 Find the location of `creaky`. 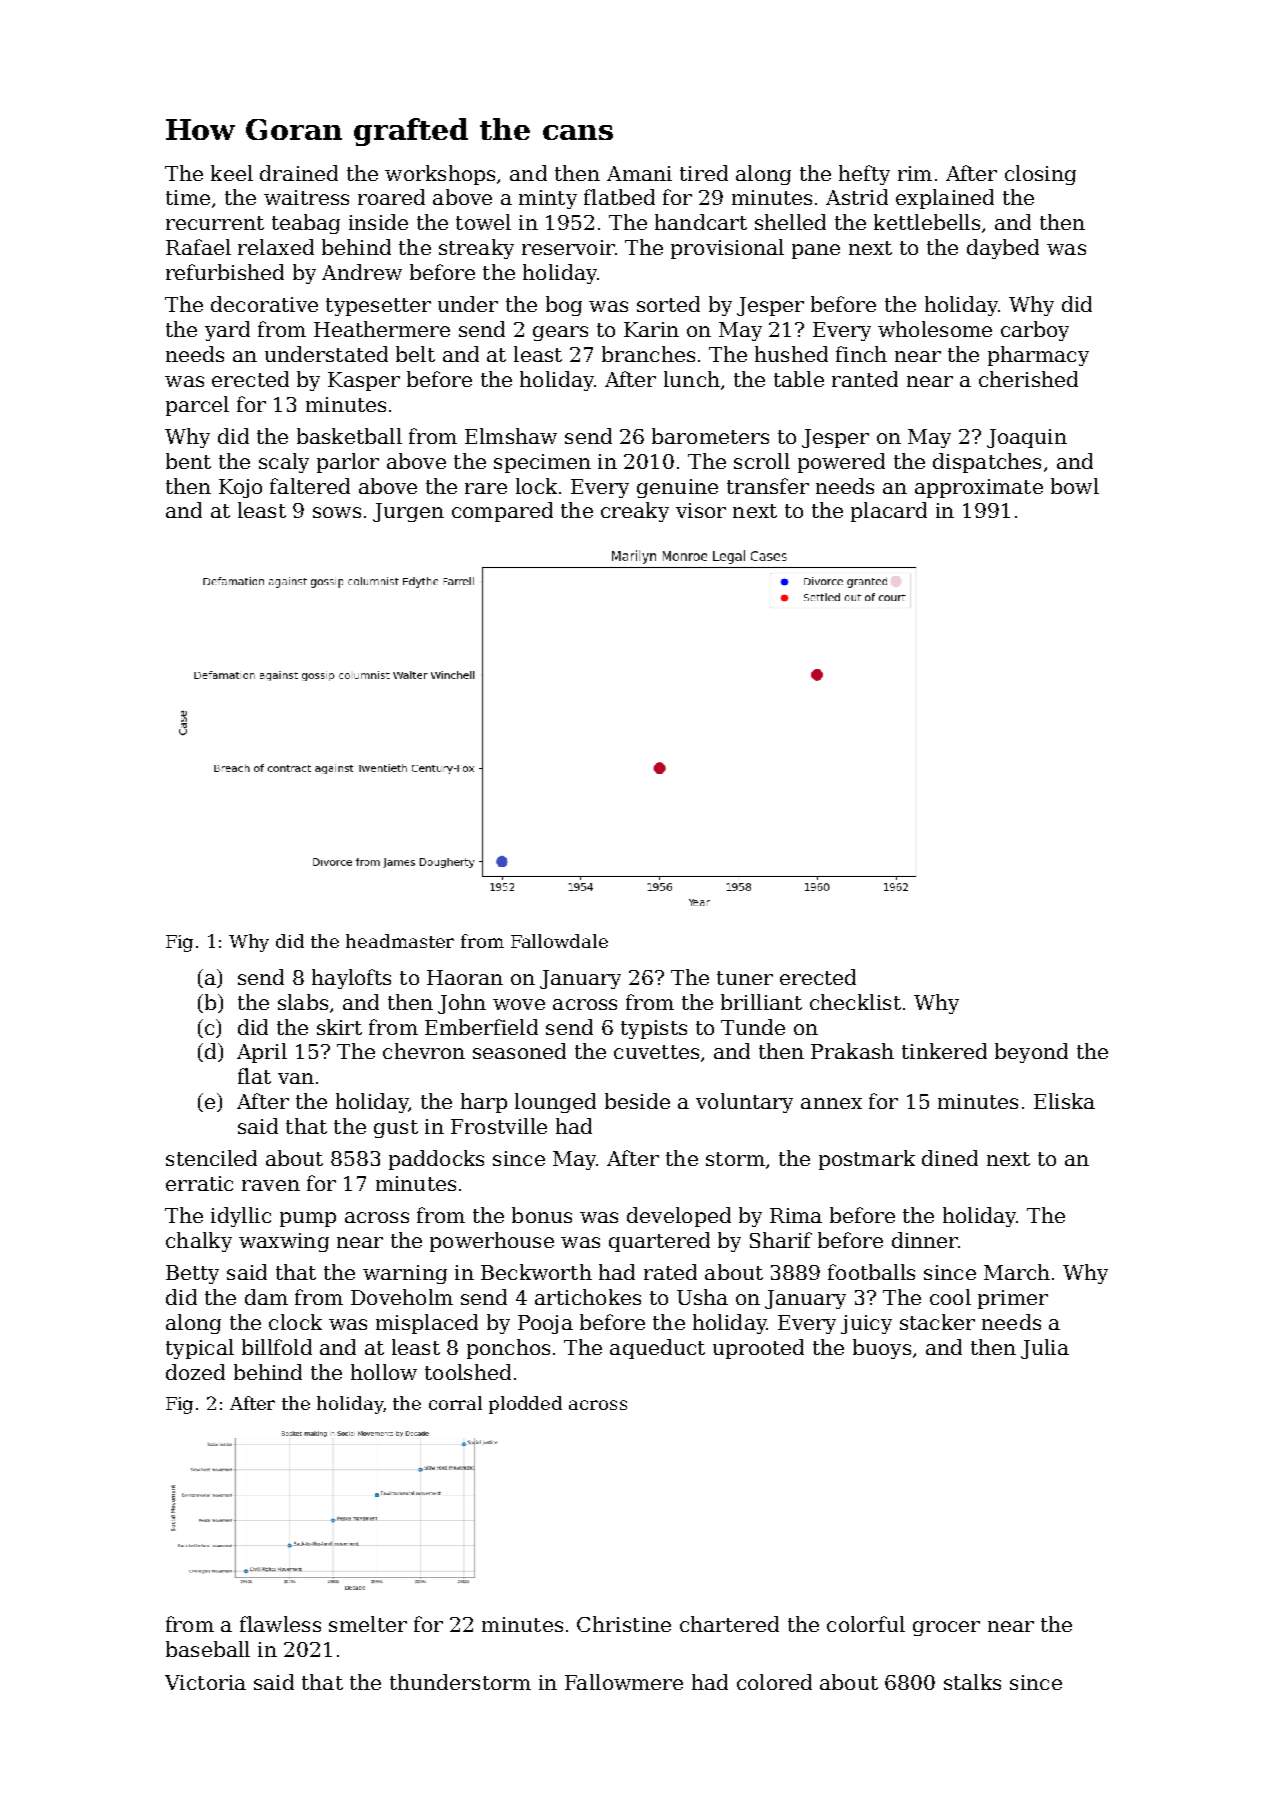

creaky is located at coordinates (635, 512).
